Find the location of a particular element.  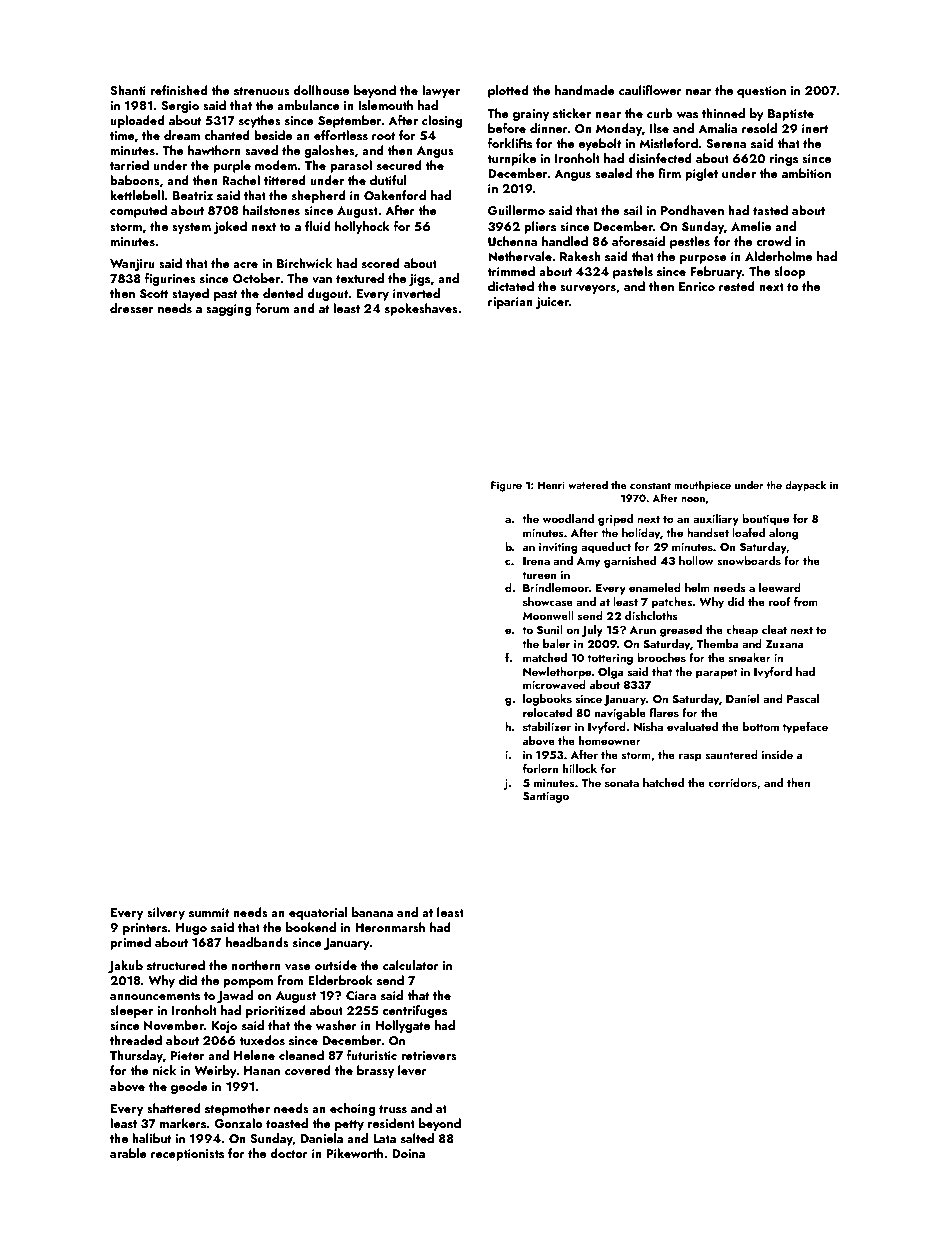

sloop is located at coordinates (790, 272).
